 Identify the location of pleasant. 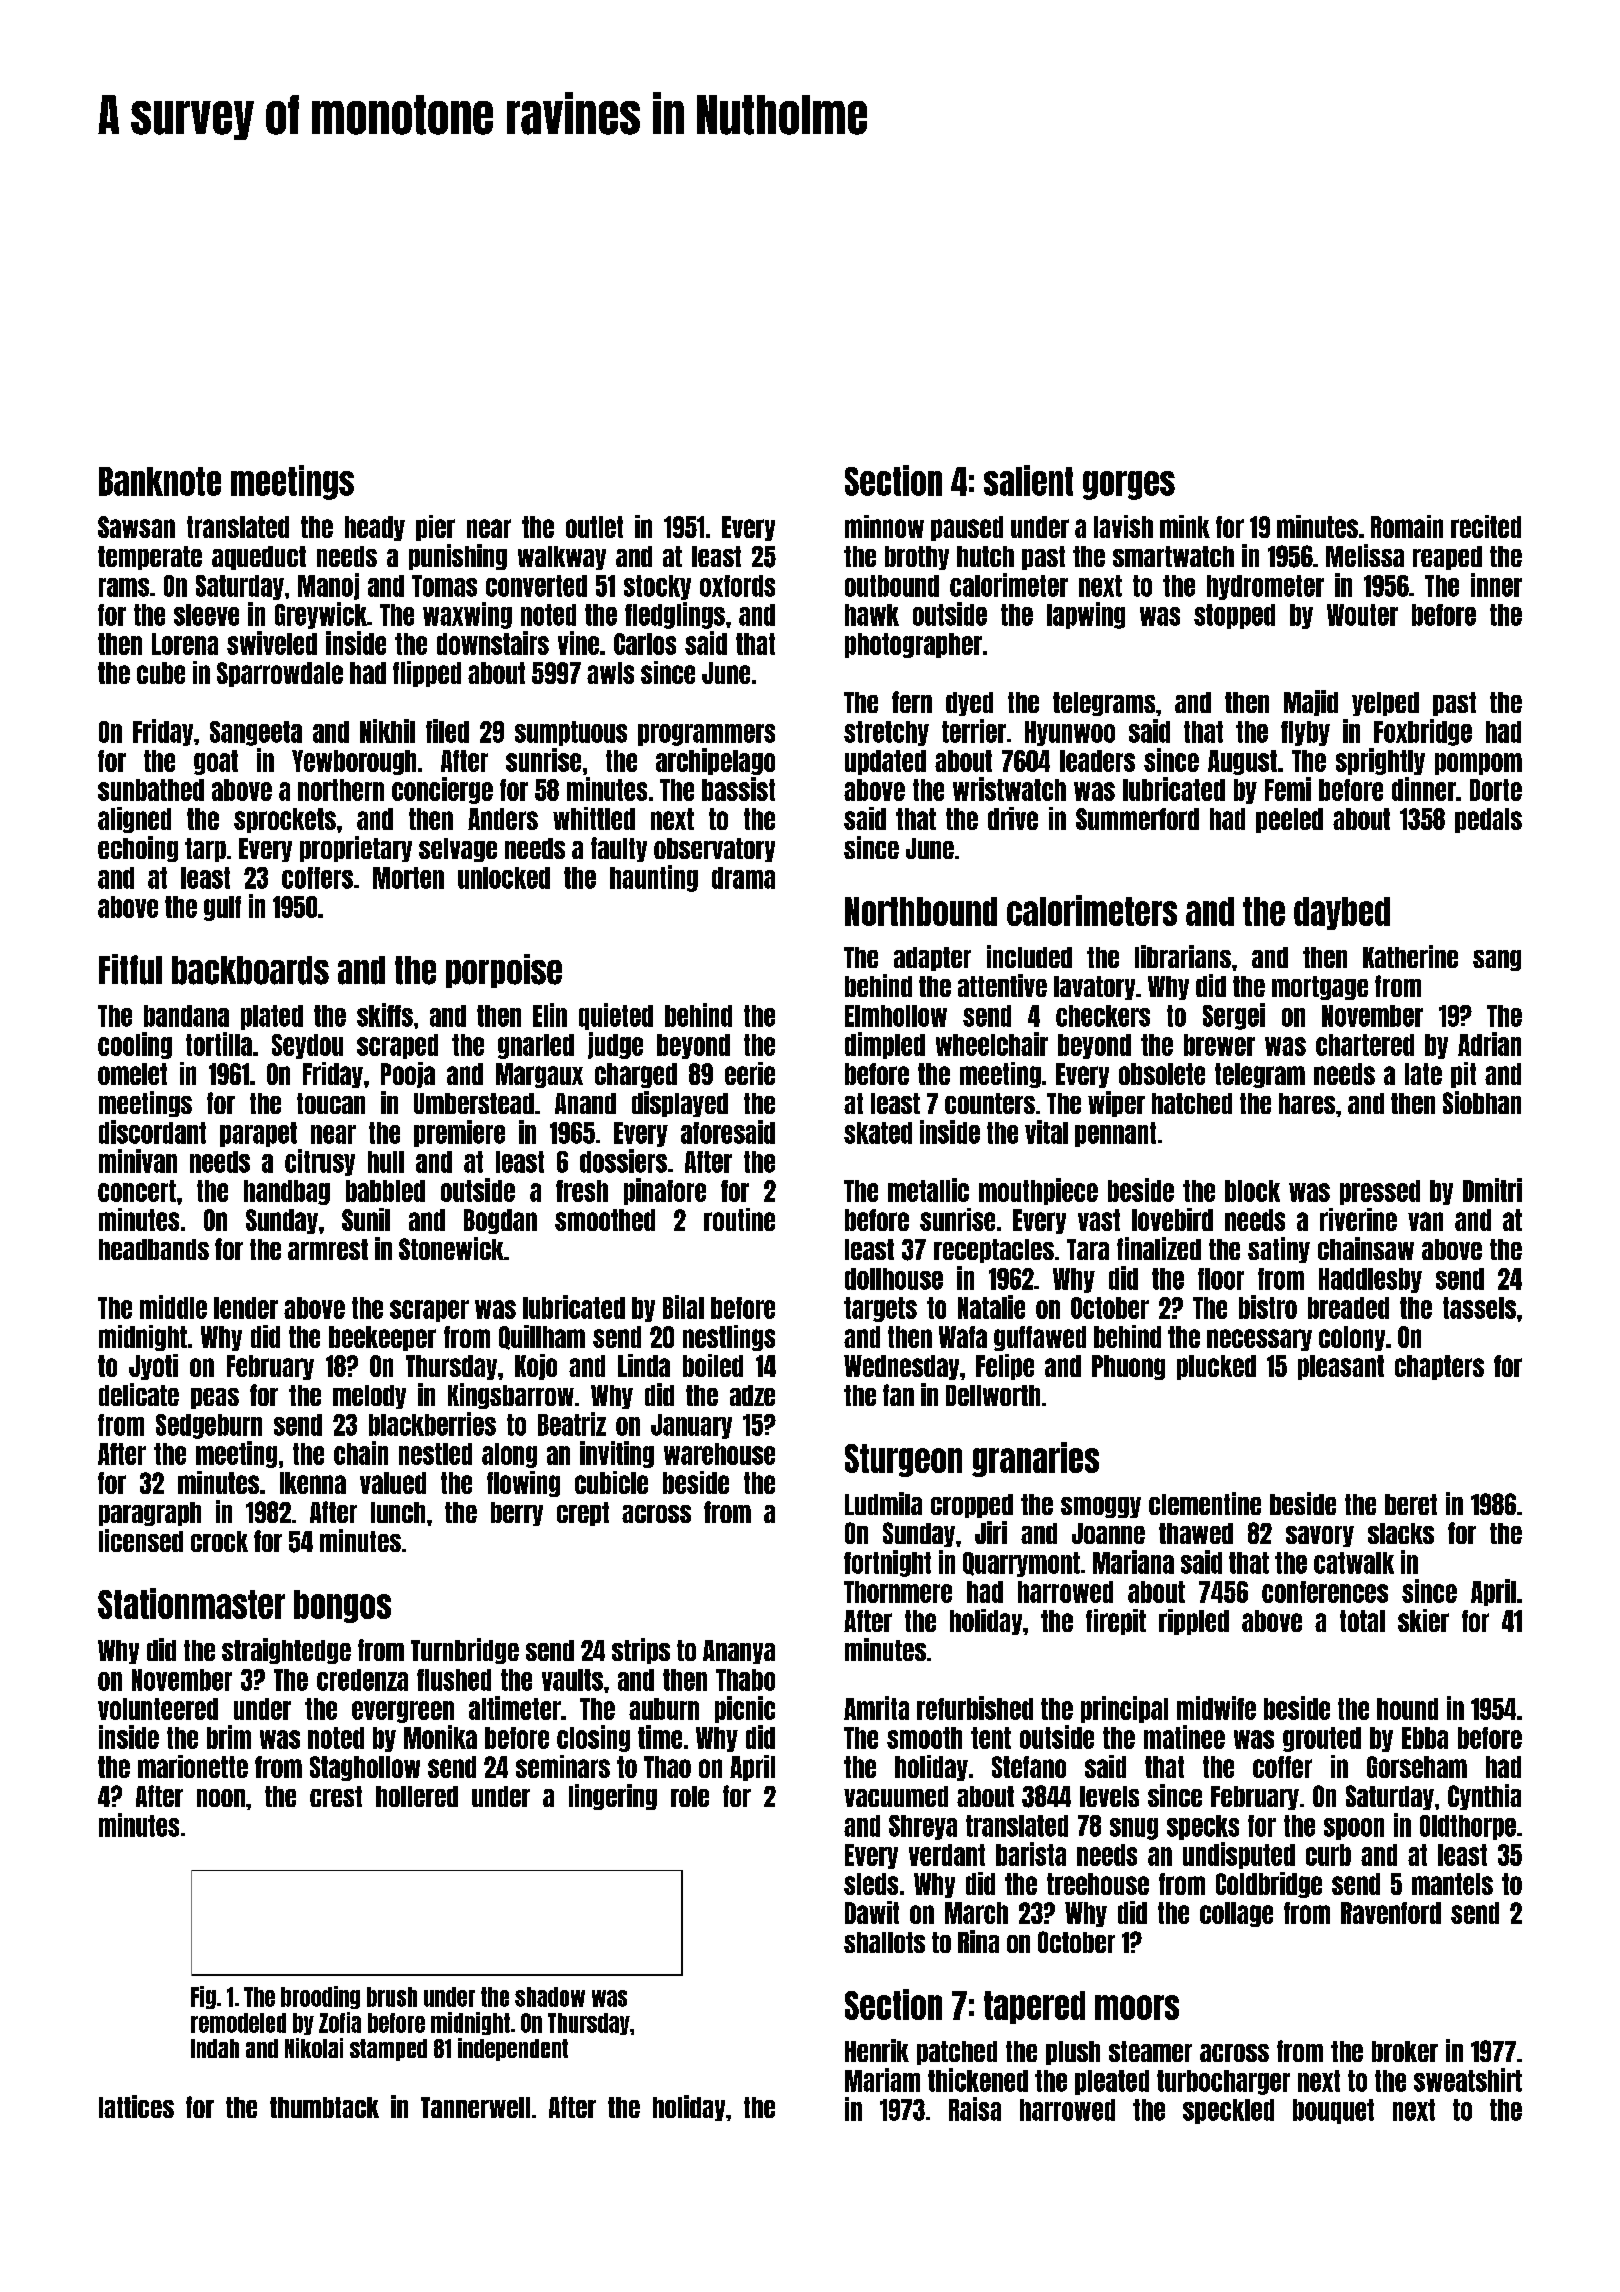
(1341, 1367).
